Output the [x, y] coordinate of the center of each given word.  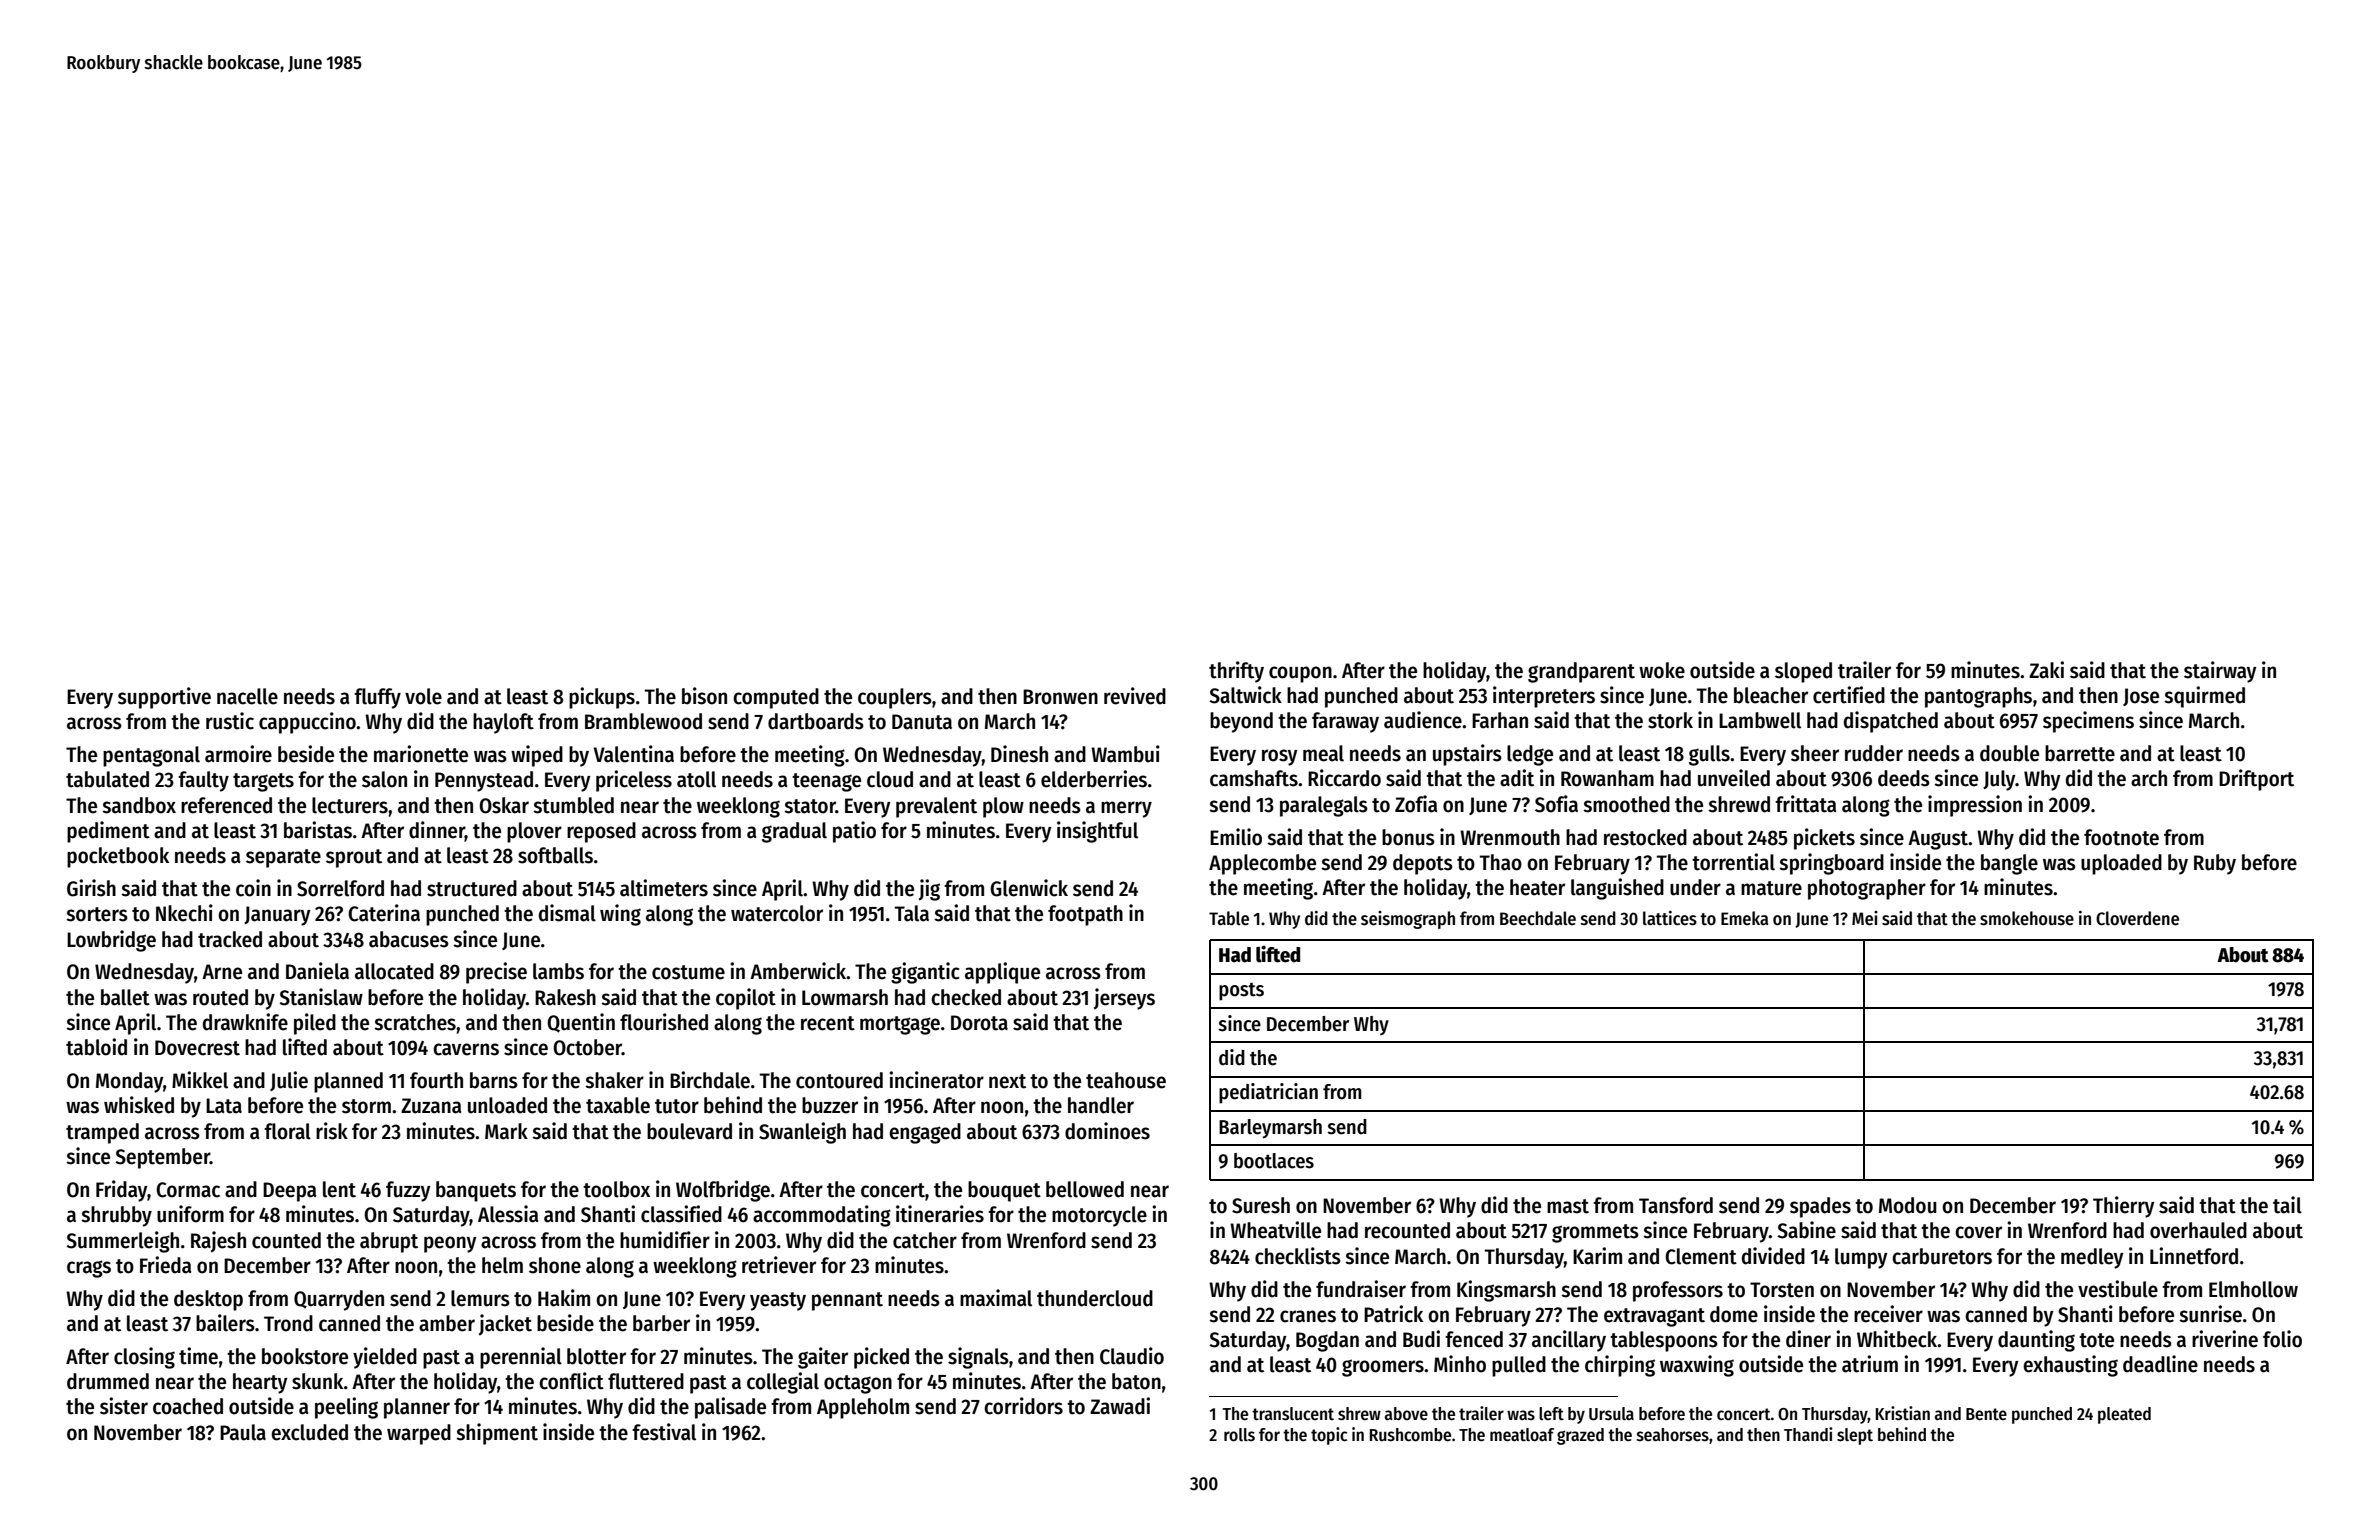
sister [124, 1406]
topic [1329, 1436]
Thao [1501, 862]
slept [1855, 1436]
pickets [1824, 839]
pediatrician [1268, 1093]
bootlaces [1274, 1161]
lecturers [350, 805]
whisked [139, 1105]
